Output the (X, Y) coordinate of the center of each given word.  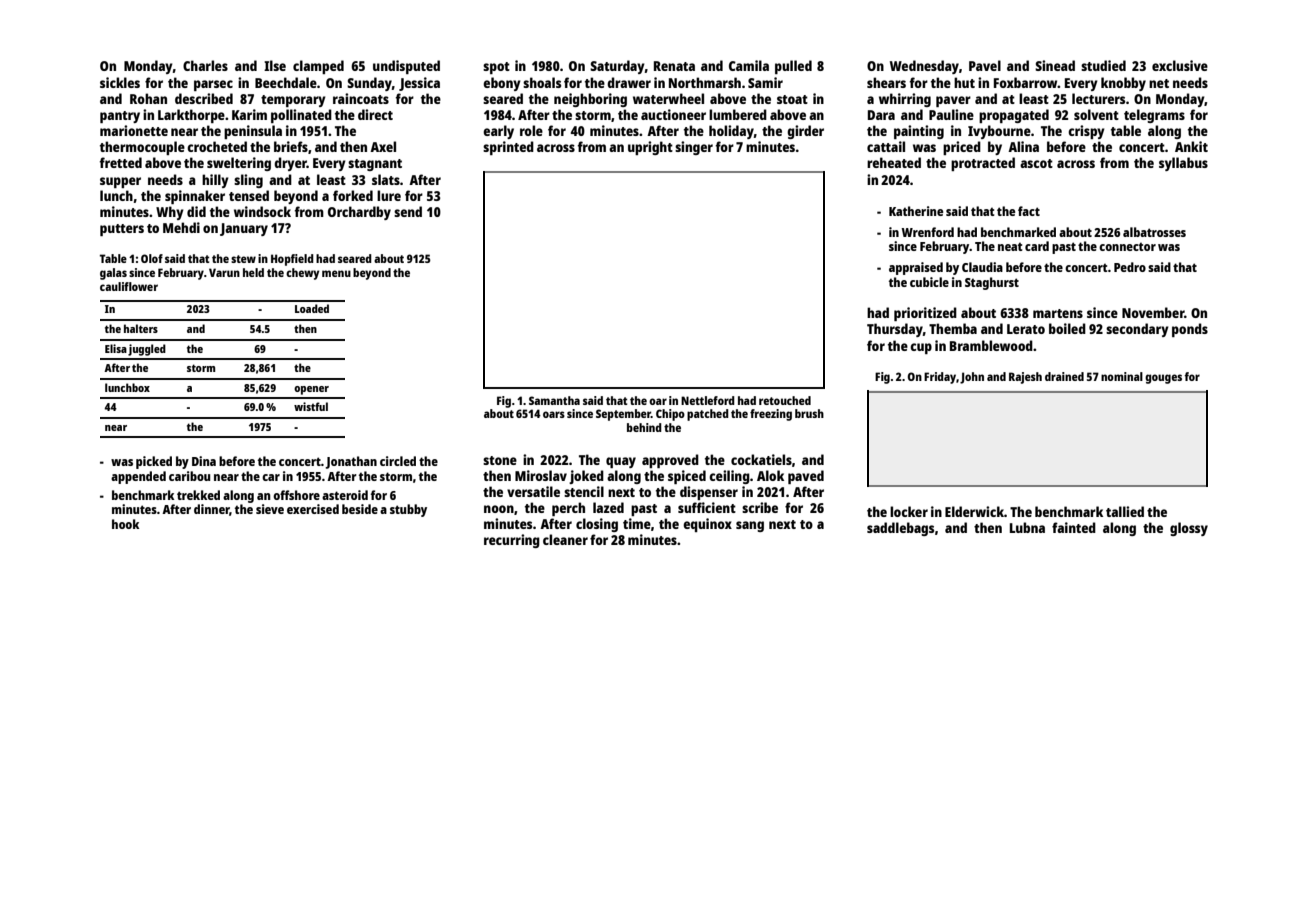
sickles (120, 82)
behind (644, 427)
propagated (1014, 116)
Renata (674, 66)
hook (125, 524)
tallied (1125, 511)
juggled (147, 350)
